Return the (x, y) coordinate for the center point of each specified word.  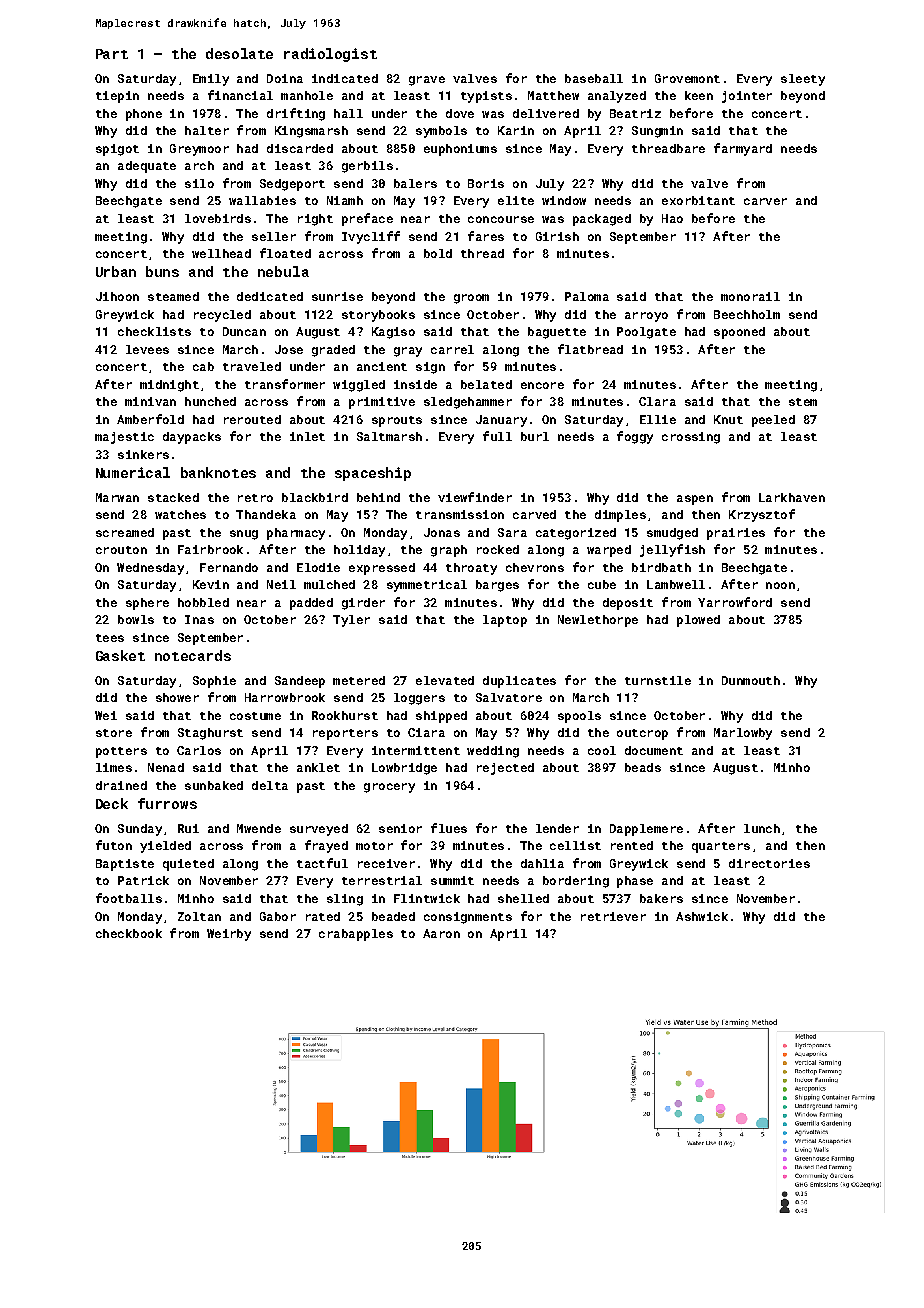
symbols (441, 132)
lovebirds (218, 218)
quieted (188, 865)
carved (534, 514)
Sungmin (657, 132)
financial (240, 95)
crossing (691, 438)
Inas (199, 619)
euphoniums (460, 150)
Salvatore (509, 697)
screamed (125, 532)
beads (643, 767)
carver (765, 201)
